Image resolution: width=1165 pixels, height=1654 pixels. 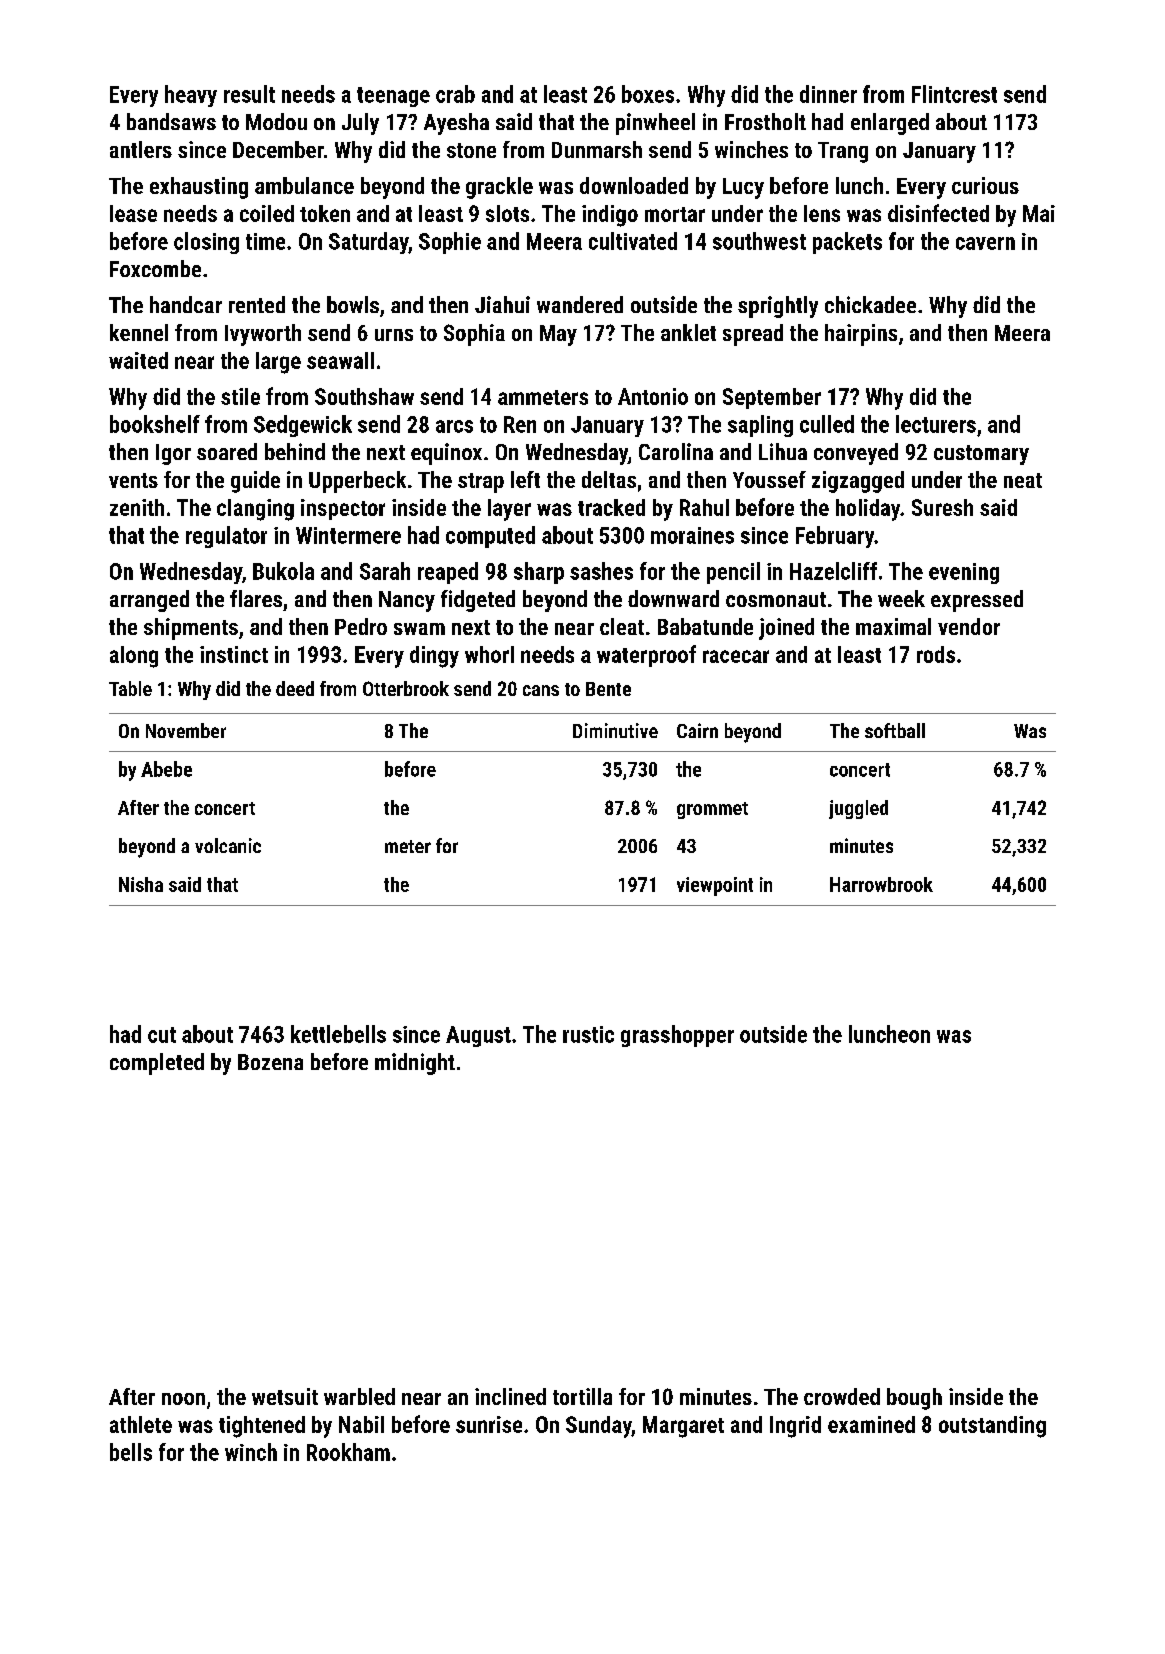 I want to click on Frostholt, so click(x=765, y=121).
